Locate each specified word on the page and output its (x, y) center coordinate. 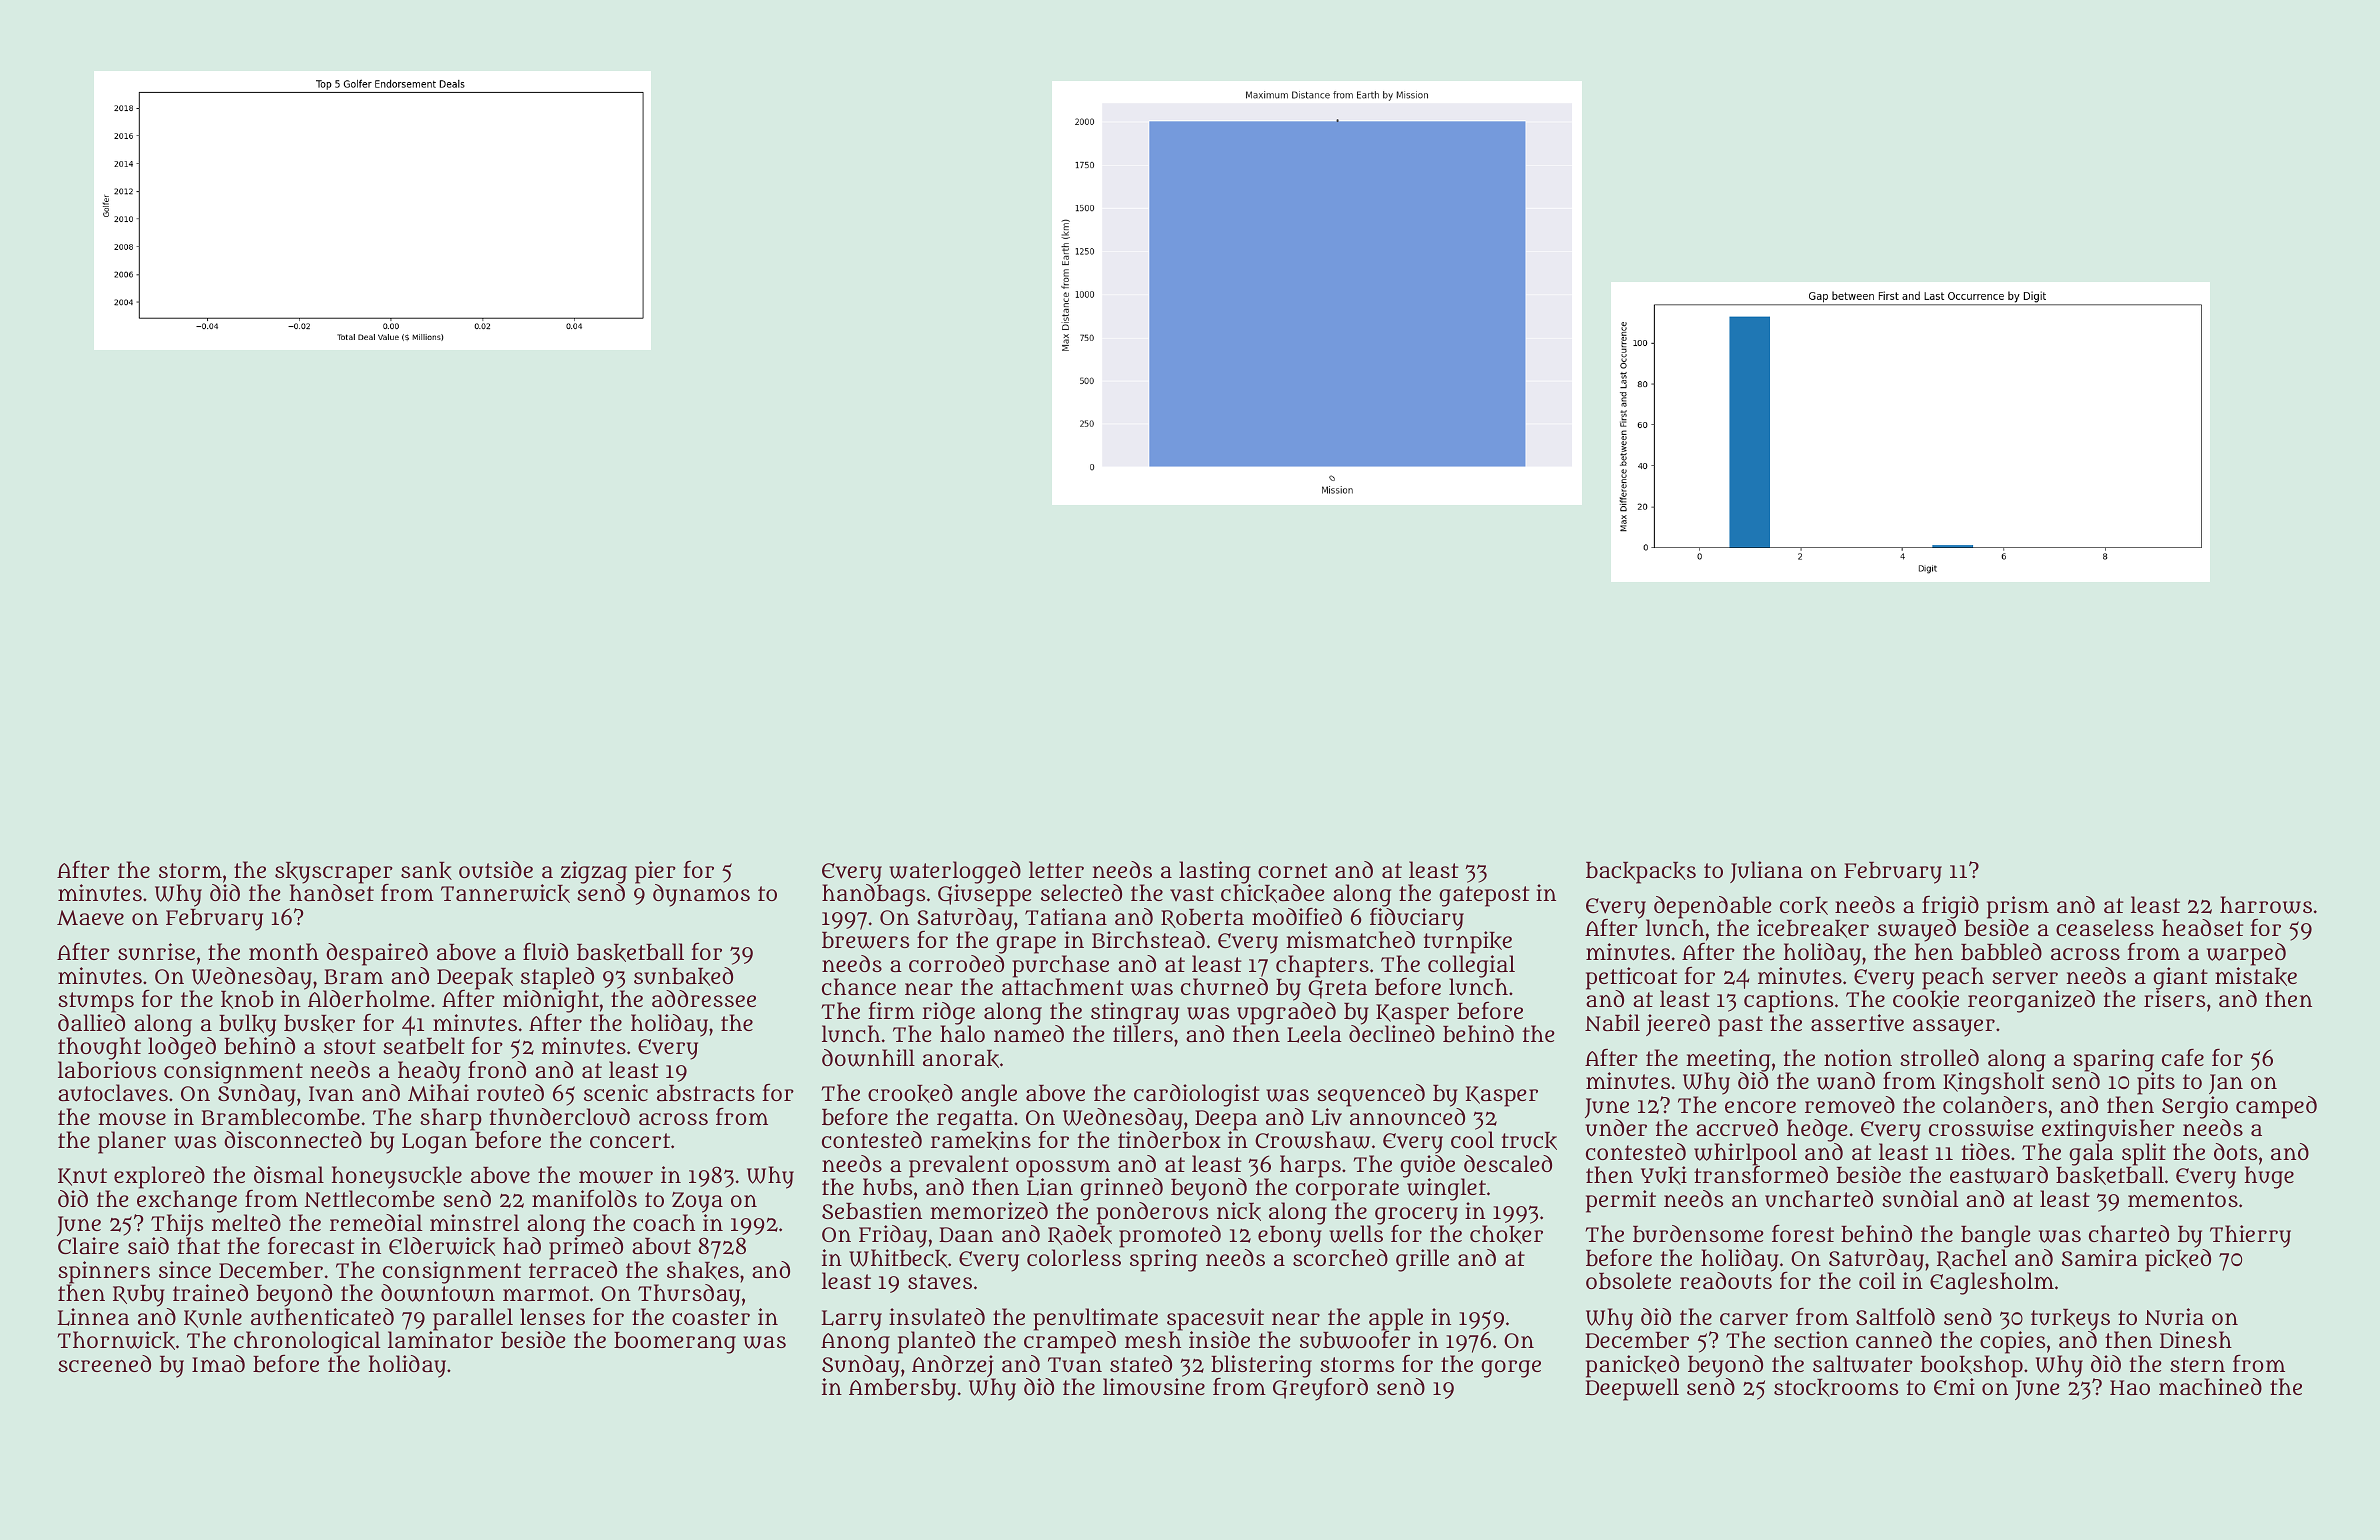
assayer (1954, 1028)
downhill (868, 1058)
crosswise (1981, 1128)
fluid (545, 952)
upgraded (1286, 1014)
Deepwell (1632, 1389)
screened (104, 1363)
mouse (132, 1119)
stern (2197, 1364)
